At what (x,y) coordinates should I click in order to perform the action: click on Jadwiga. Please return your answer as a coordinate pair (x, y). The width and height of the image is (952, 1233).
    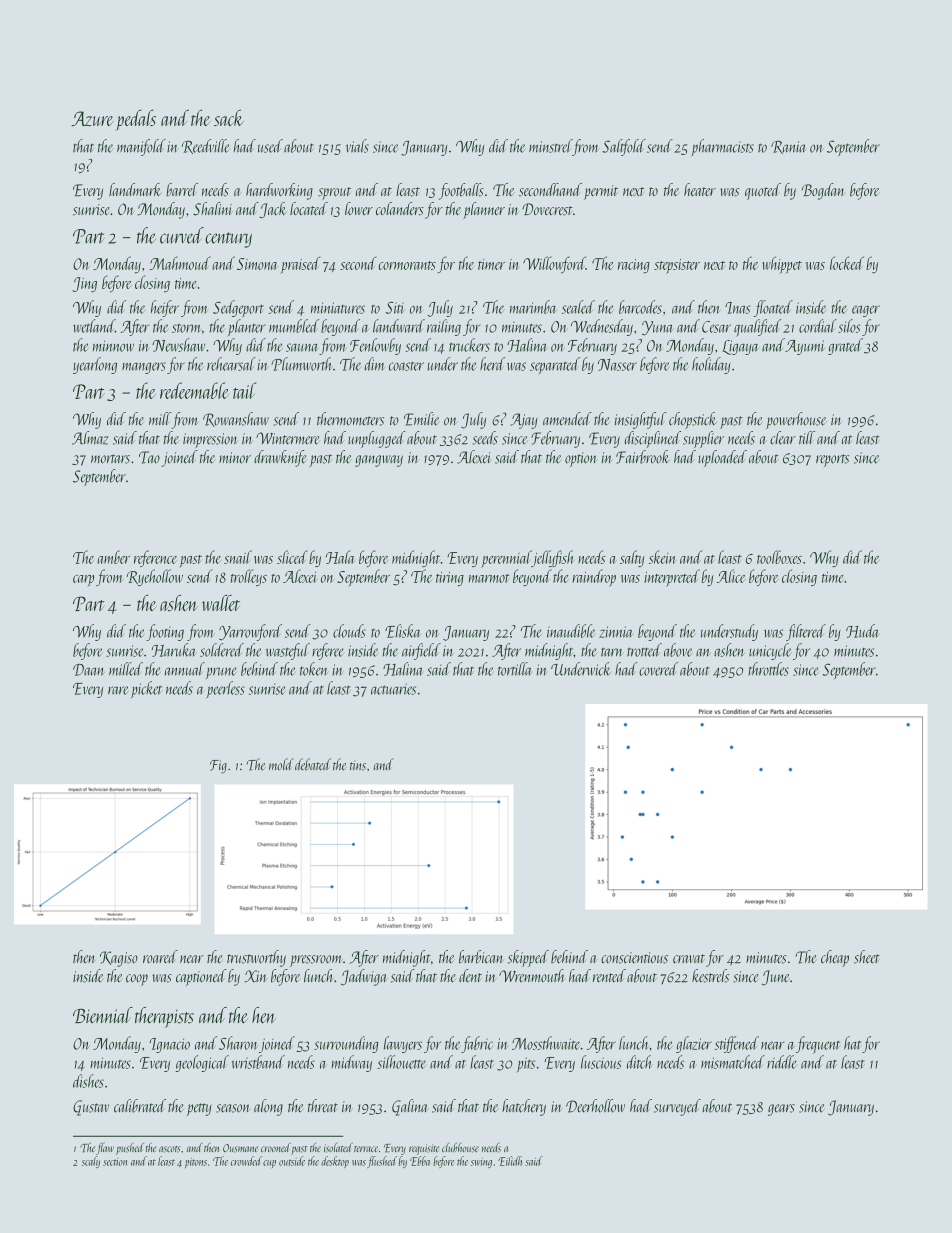
    Looking at the image, I should click on (364, 977).
